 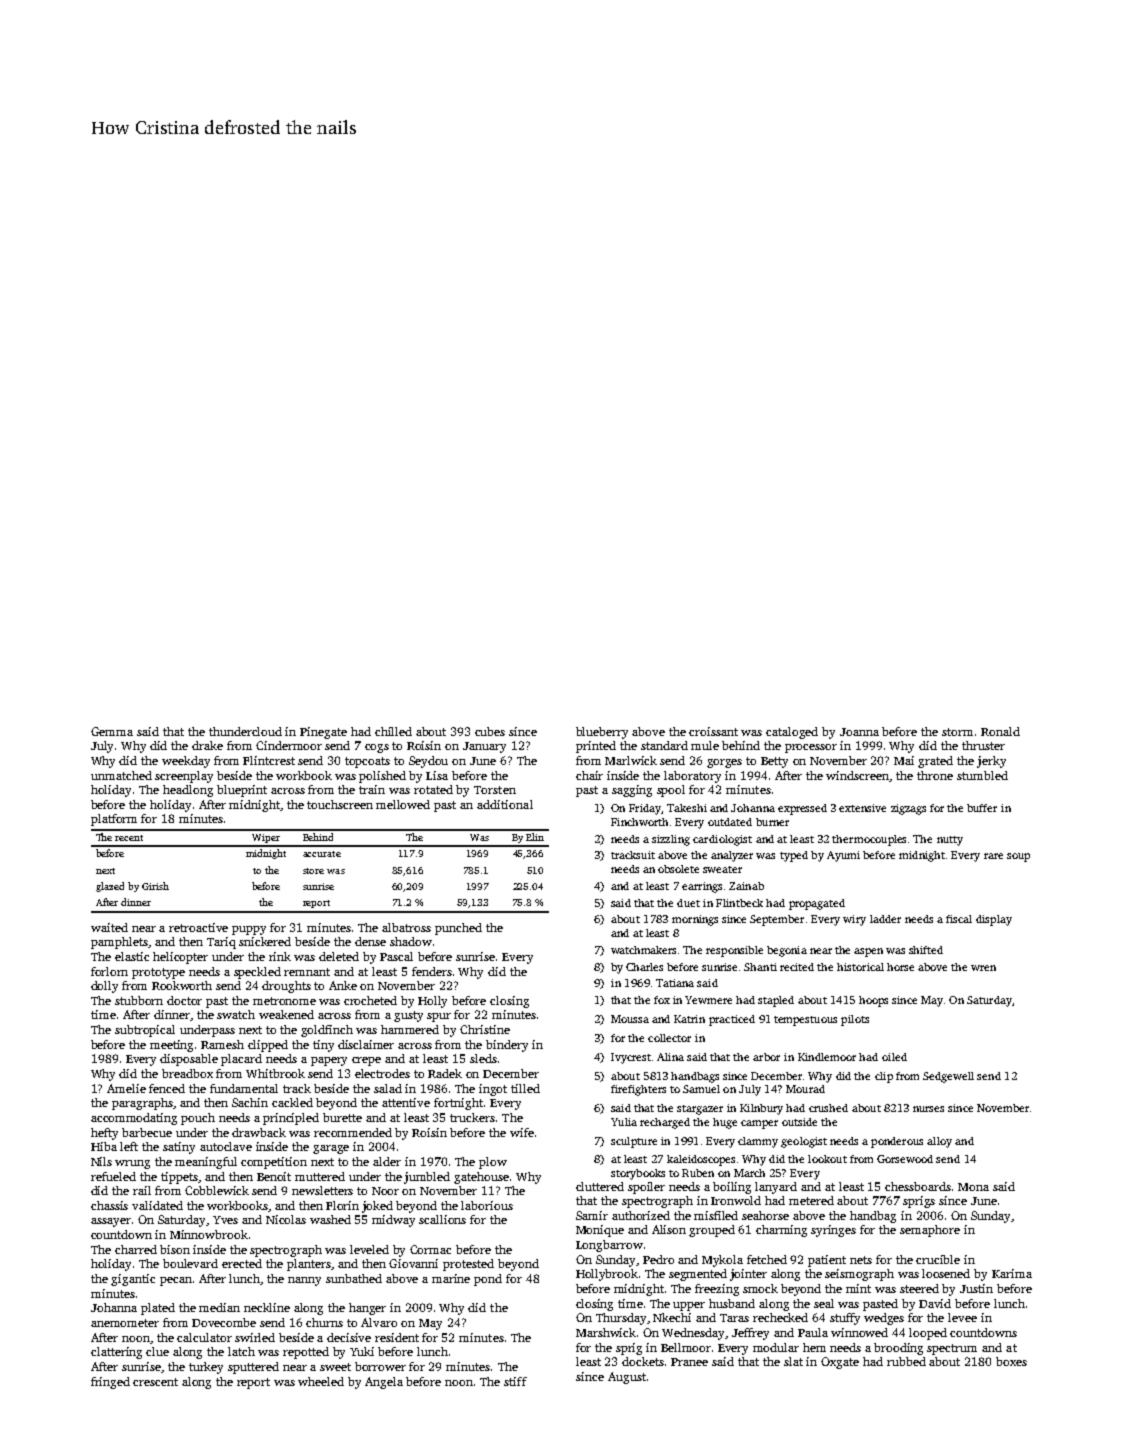 What do you see at coordinates (242, 791) in the screenshot?
I see `blueprint` at bounding box center [242, 791].
